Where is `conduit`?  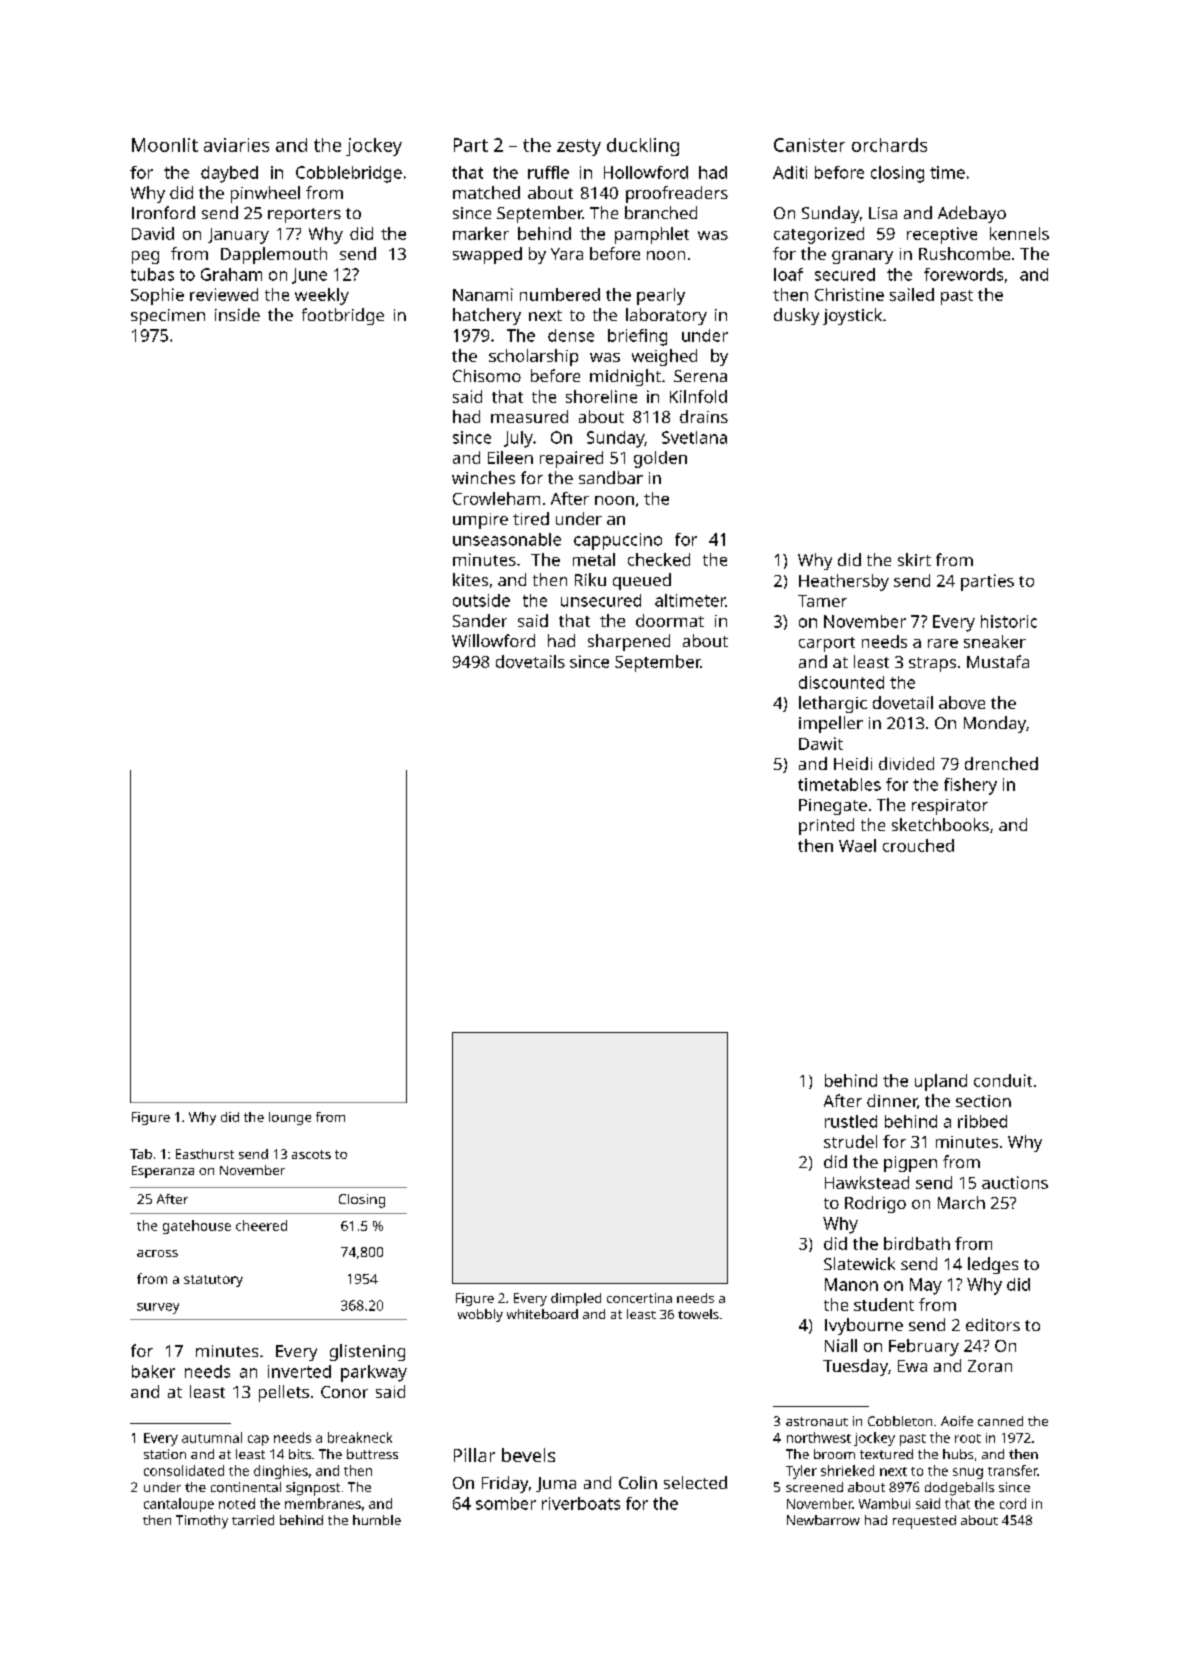 conduit is located at coordinates (1003, 1080).
